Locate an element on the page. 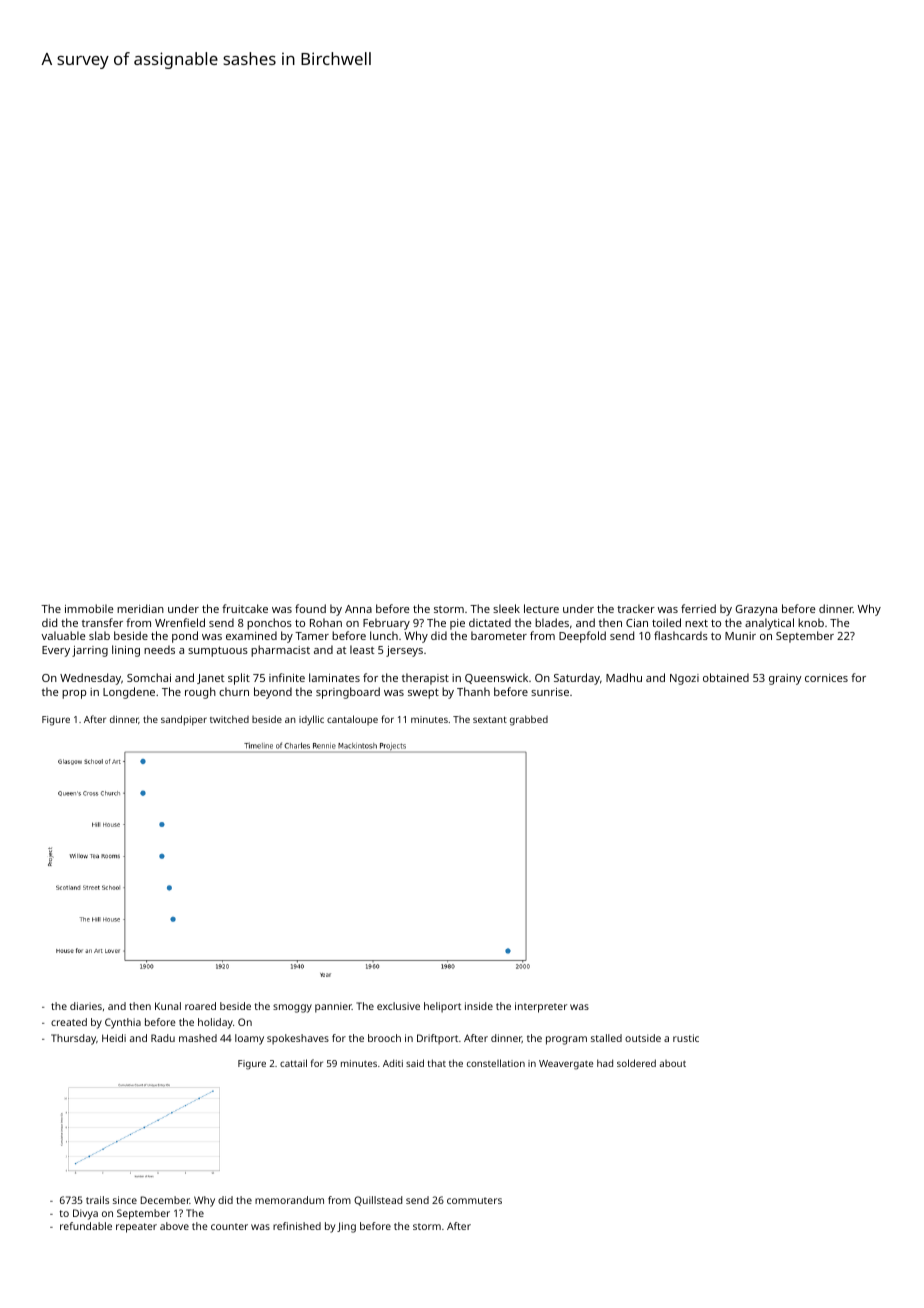 The image size is (924, 1308). interpreter is located at coordinates (541, 1007).
